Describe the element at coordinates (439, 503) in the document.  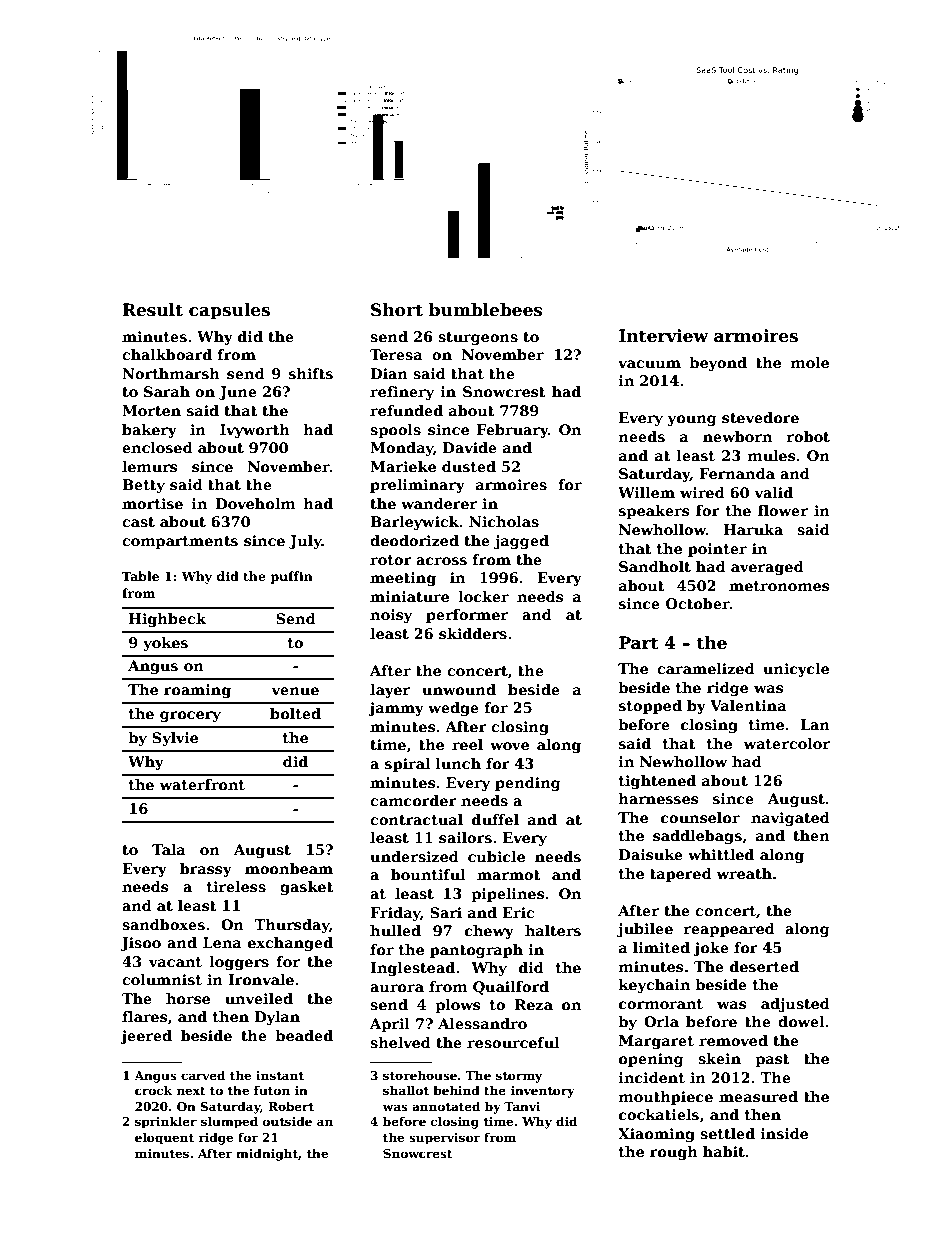
I see `wanderer` at that location.
